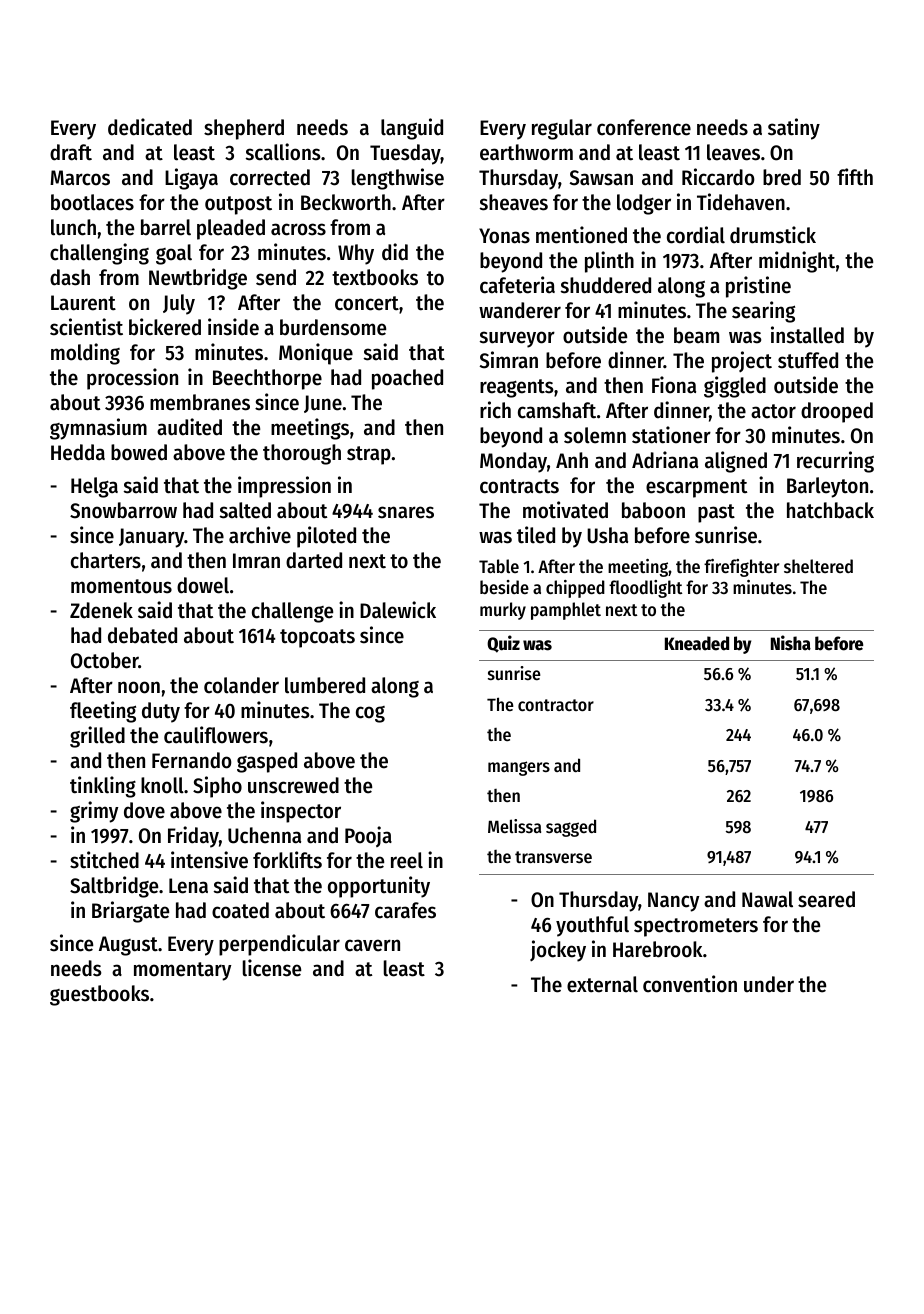 The image size is (924, 1314). I want to click on salted, so click(245, 510).
